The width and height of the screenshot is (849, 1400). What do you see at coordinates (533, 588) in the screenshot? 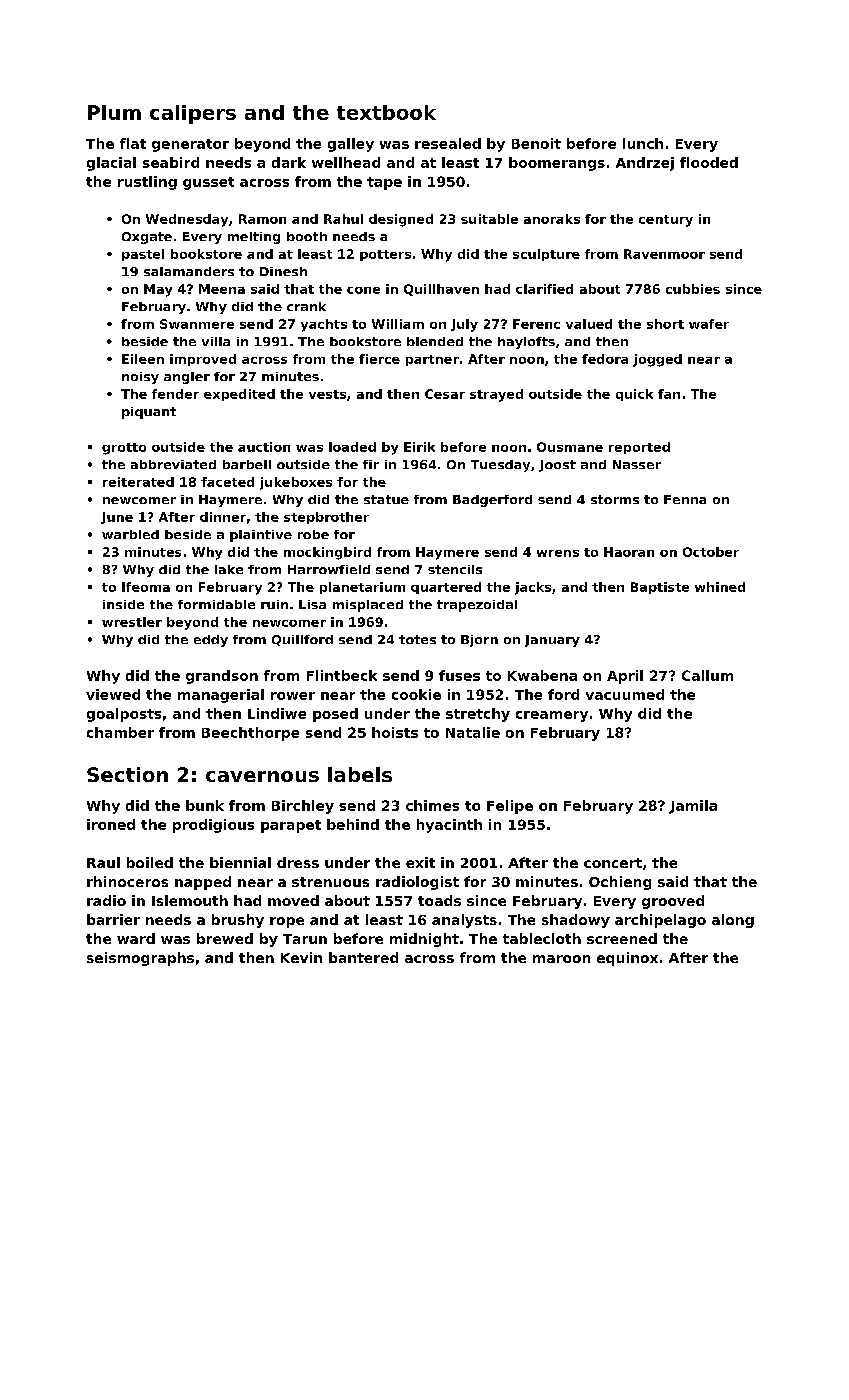
I see `jacks` at bounding box center [533, 588].
